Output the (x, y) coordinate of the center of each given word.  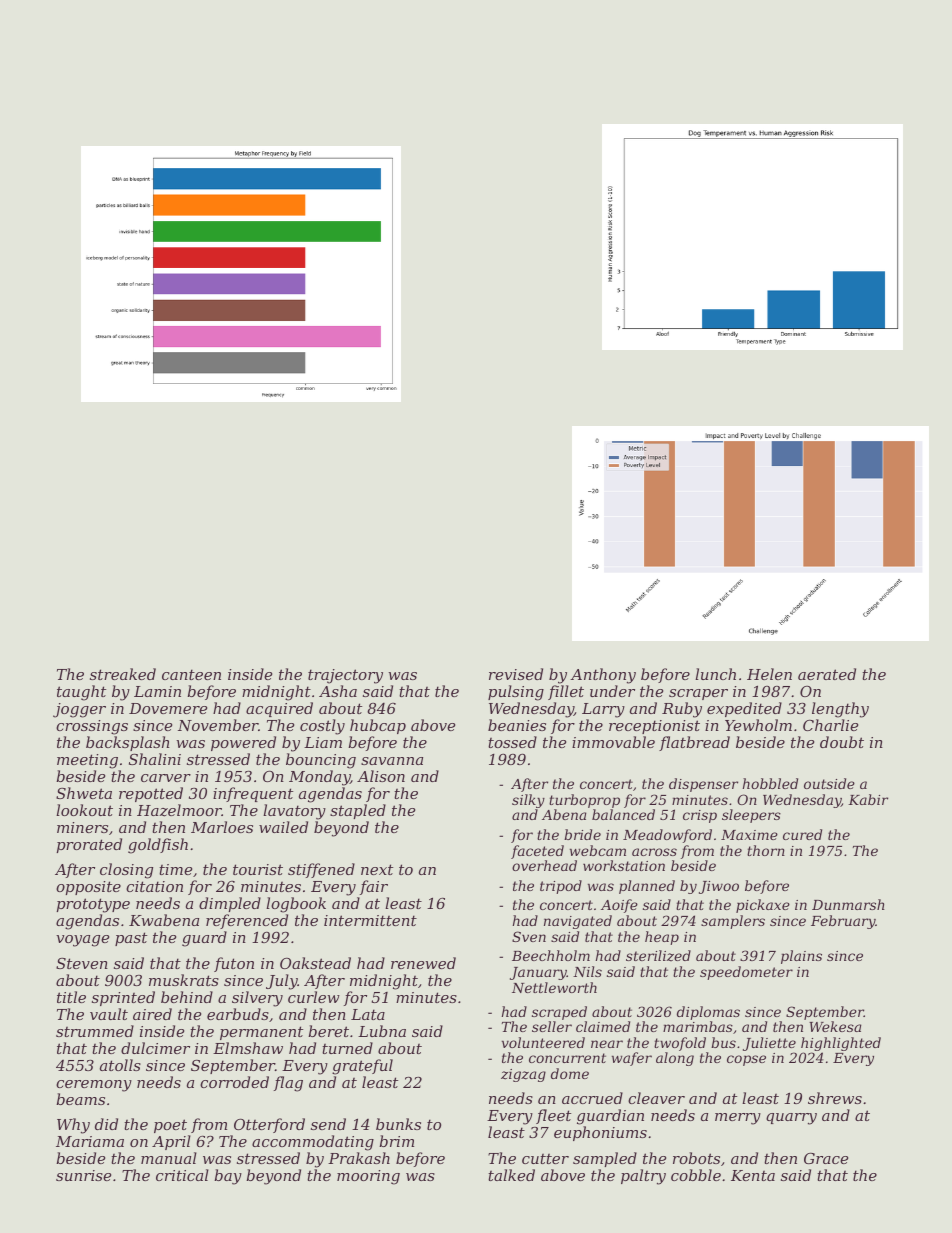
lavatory (294, 812)
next (377, 869)
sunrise (83, 1175)
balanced (623, 814)
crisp (700, 816)
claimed (603, 1026)
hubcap (378, 726)
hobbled (770, 783)
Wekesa (835, 1026)
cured (802, 834)
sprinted (123, 998)
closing (126, 871)
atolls (120, 1065)
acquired (279, 709)
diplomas (708, 1013)
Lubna (382, 1031)
